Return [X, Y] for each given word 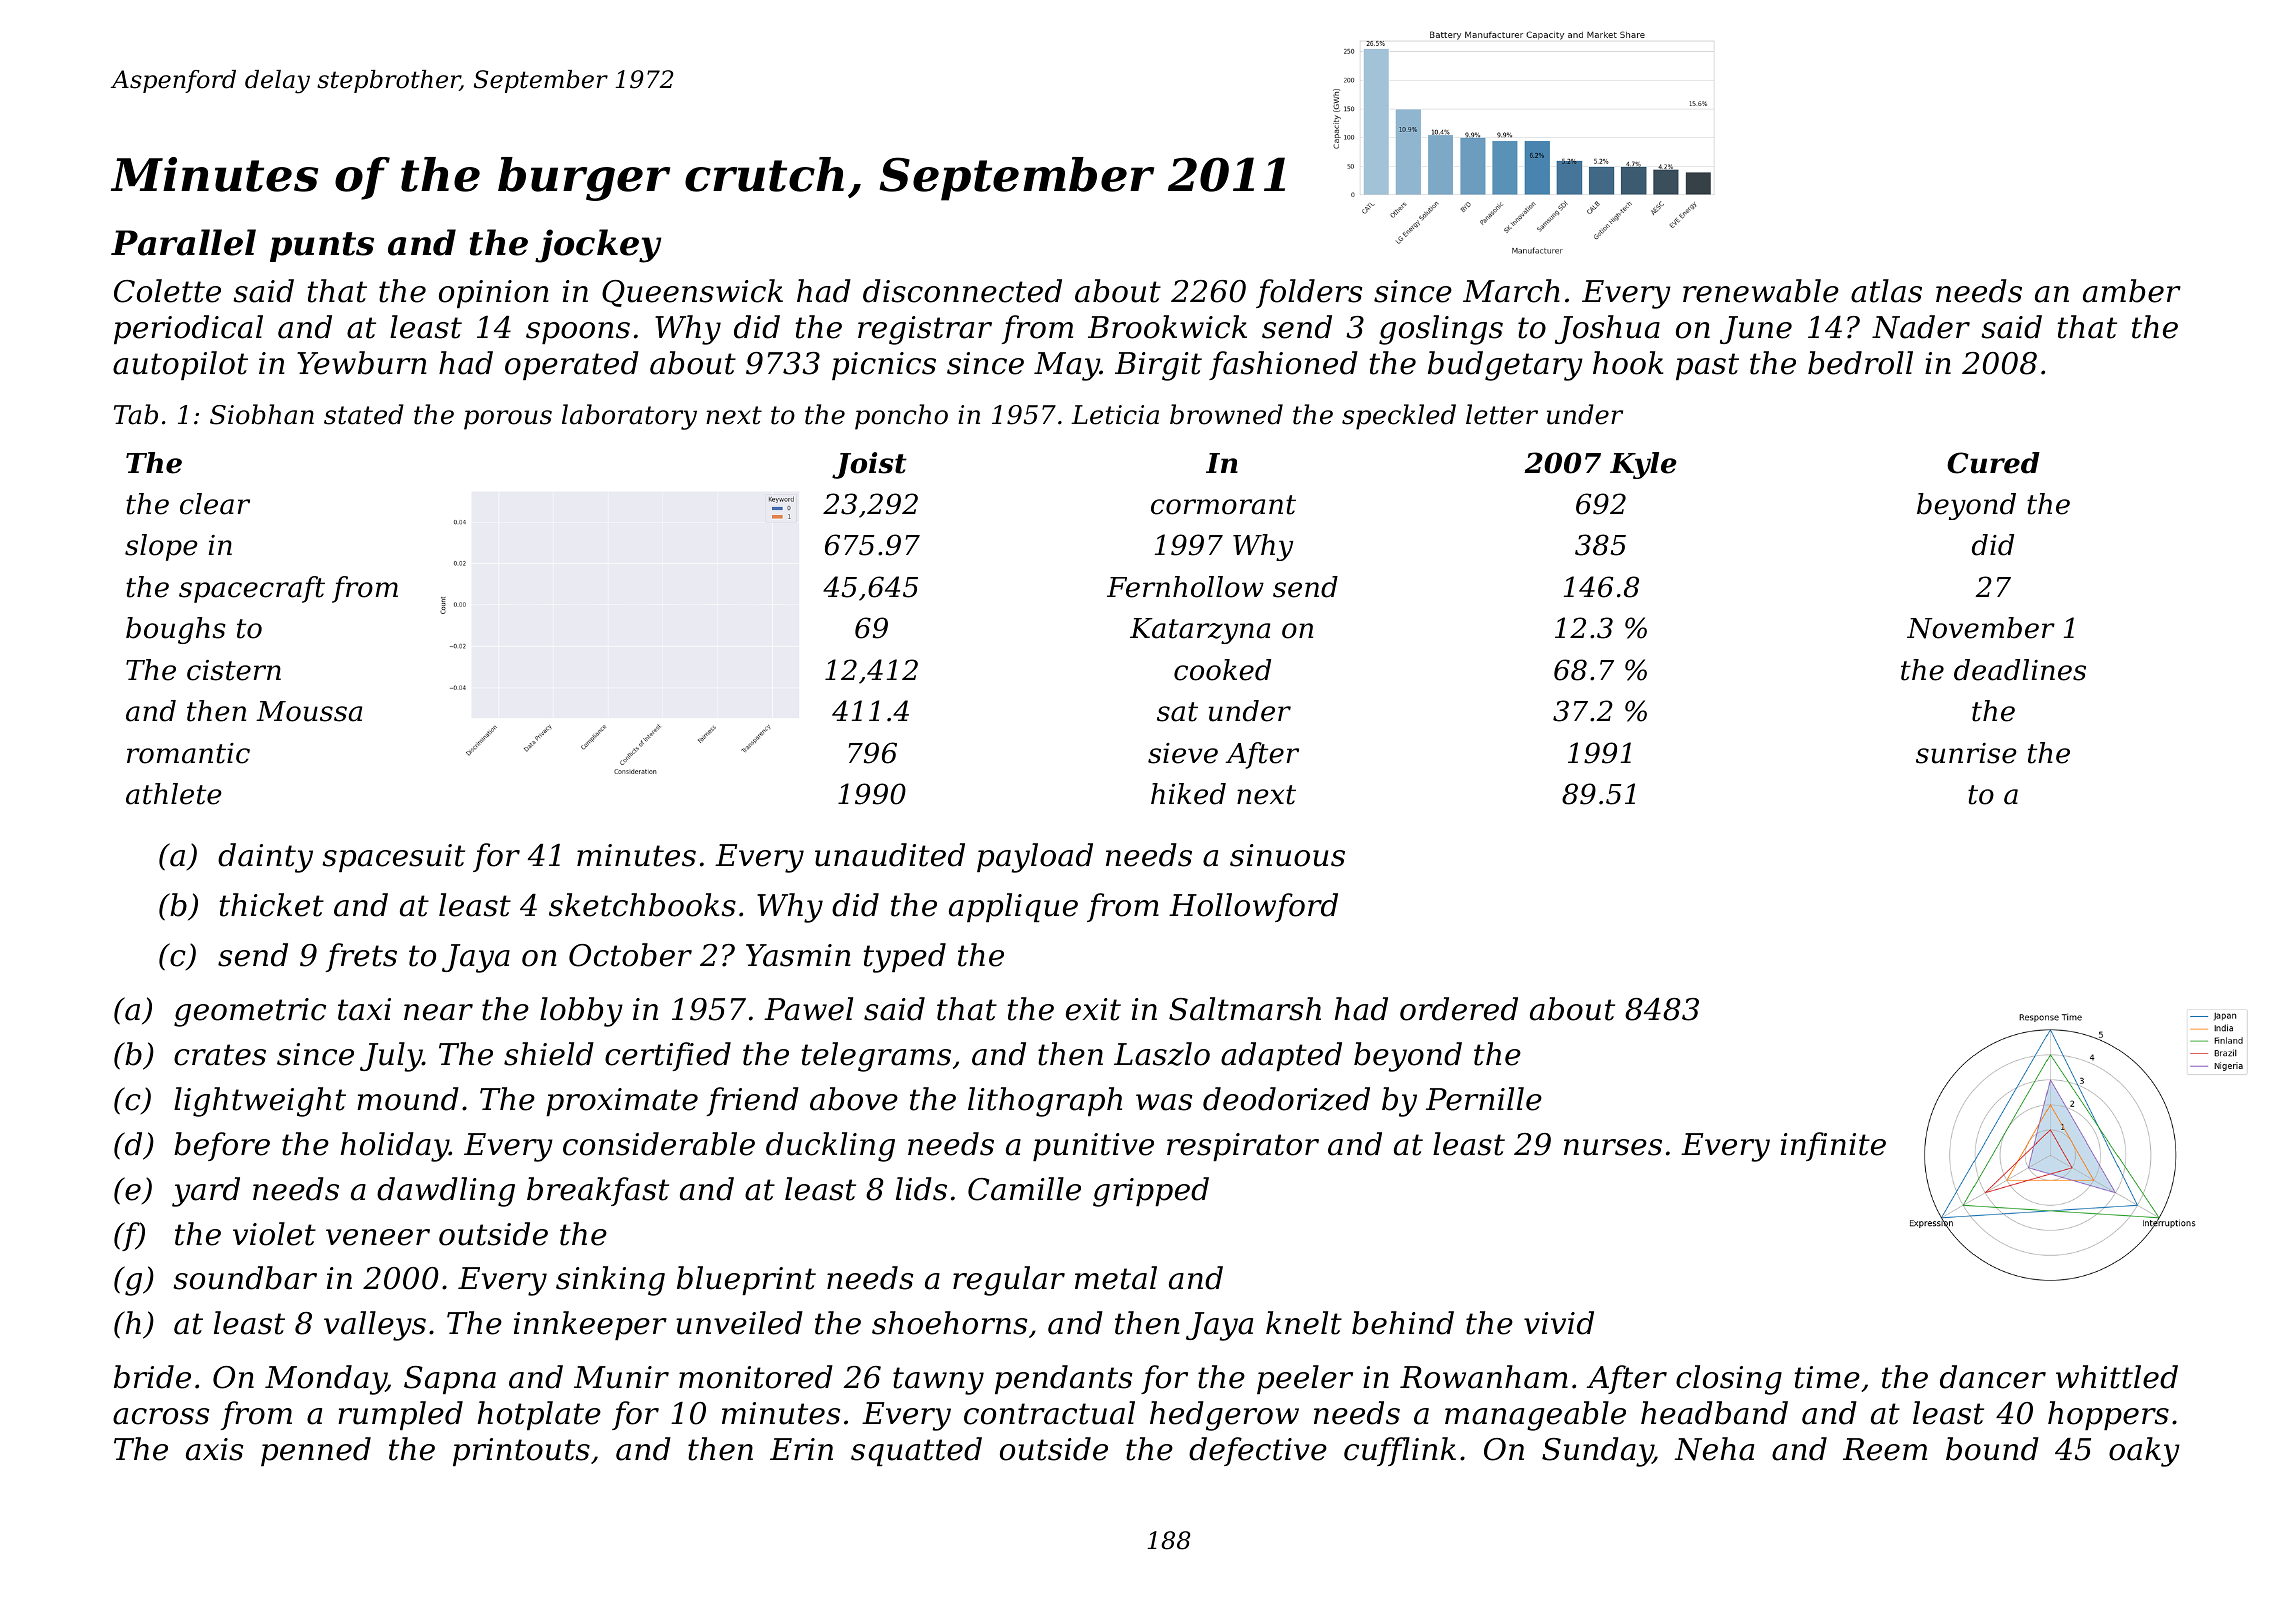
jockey [598, 246]
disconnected [962, 291]
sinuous [1287, 855]
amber [2132, 291]
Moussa [309, 711]
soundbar [245, 1278]
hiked [1188, 794]
